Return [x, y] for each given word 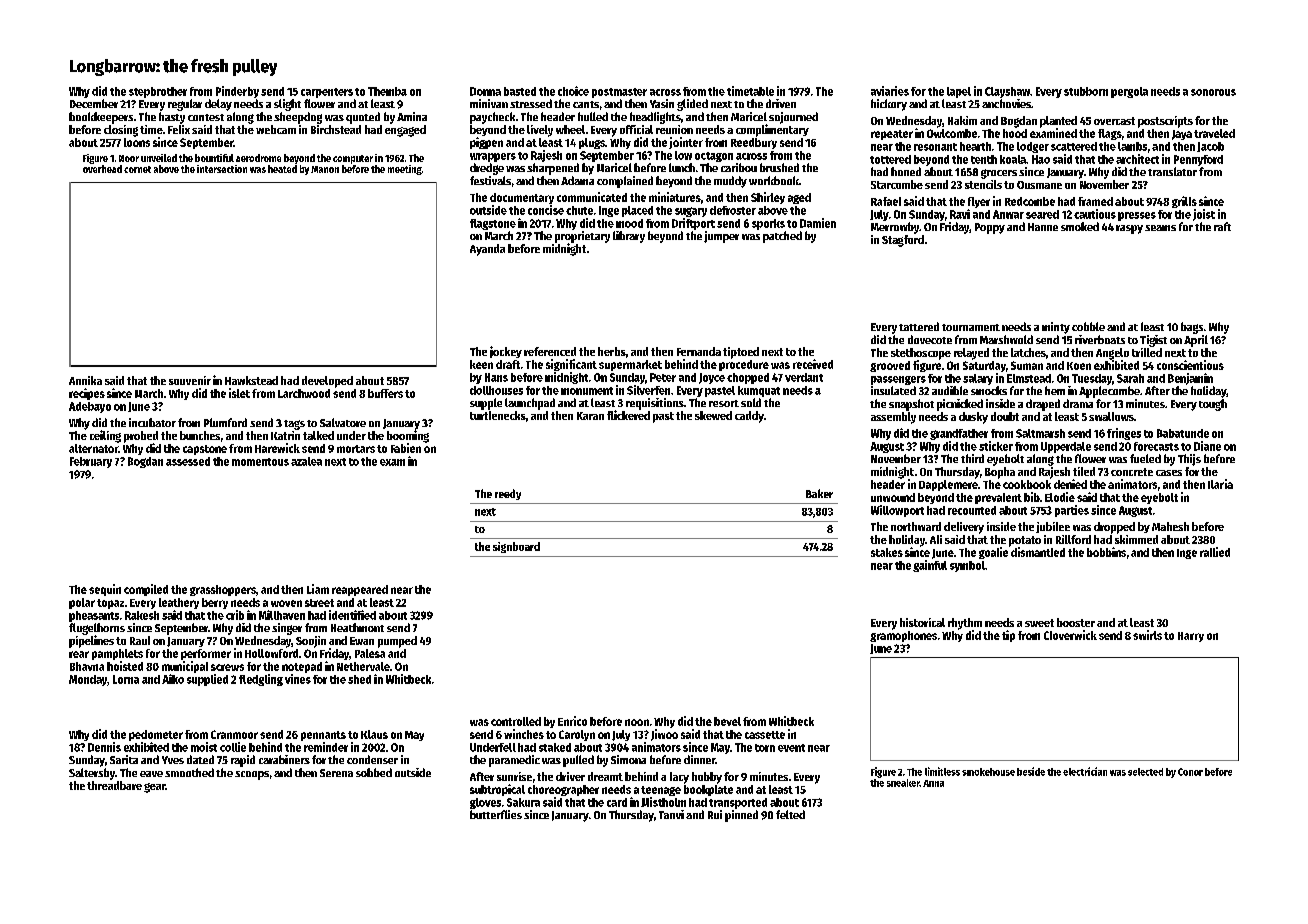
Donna [485, 91]
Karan [590, 416]
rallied [1215, 552]
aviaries [890, 91]
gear [155, 788]
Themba [387, 91]
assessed [188, 461]
